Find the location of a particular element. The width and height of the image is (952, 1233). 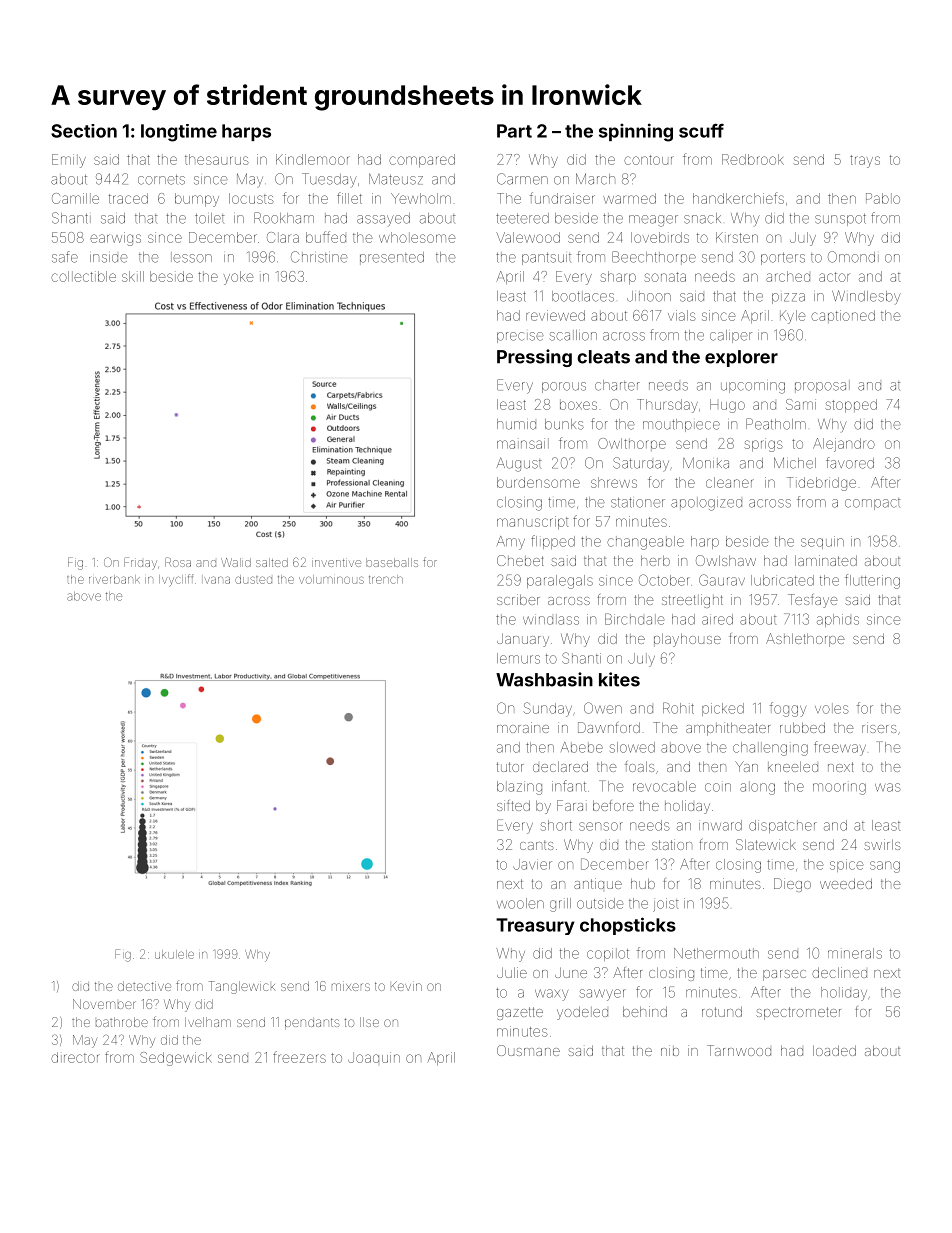

lubricated is located at coordinates (782, 580).
